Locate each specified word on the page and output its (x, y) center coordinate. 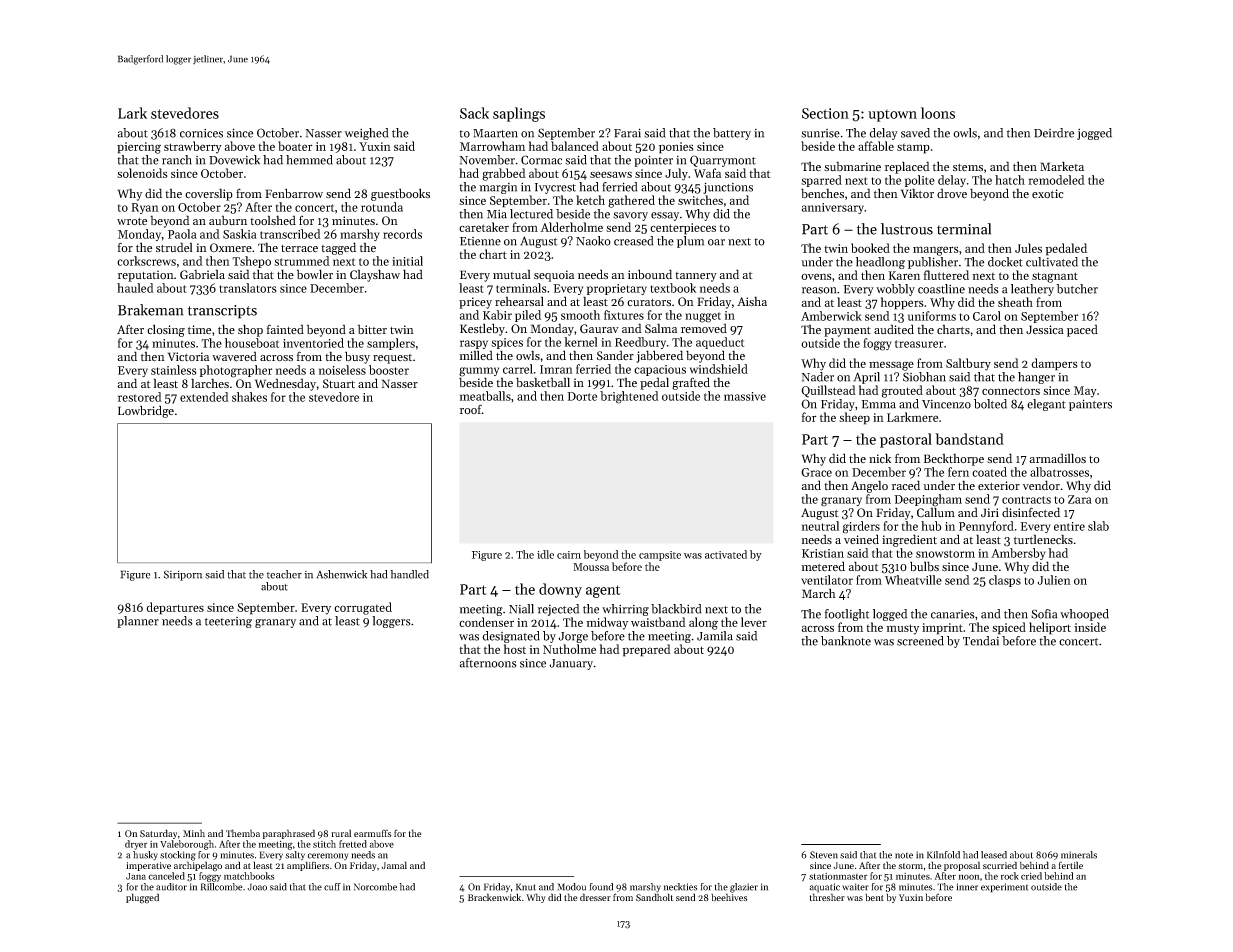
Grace (816, 472)
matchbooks (249, 876)
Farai (627, 133)
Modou (572, 887)
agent (603, 591)
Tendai (981, 641)
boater (295, 146)
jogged (1094, 134)
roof (471, 409)
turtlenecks (1043, 539)
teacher (284, 574)
